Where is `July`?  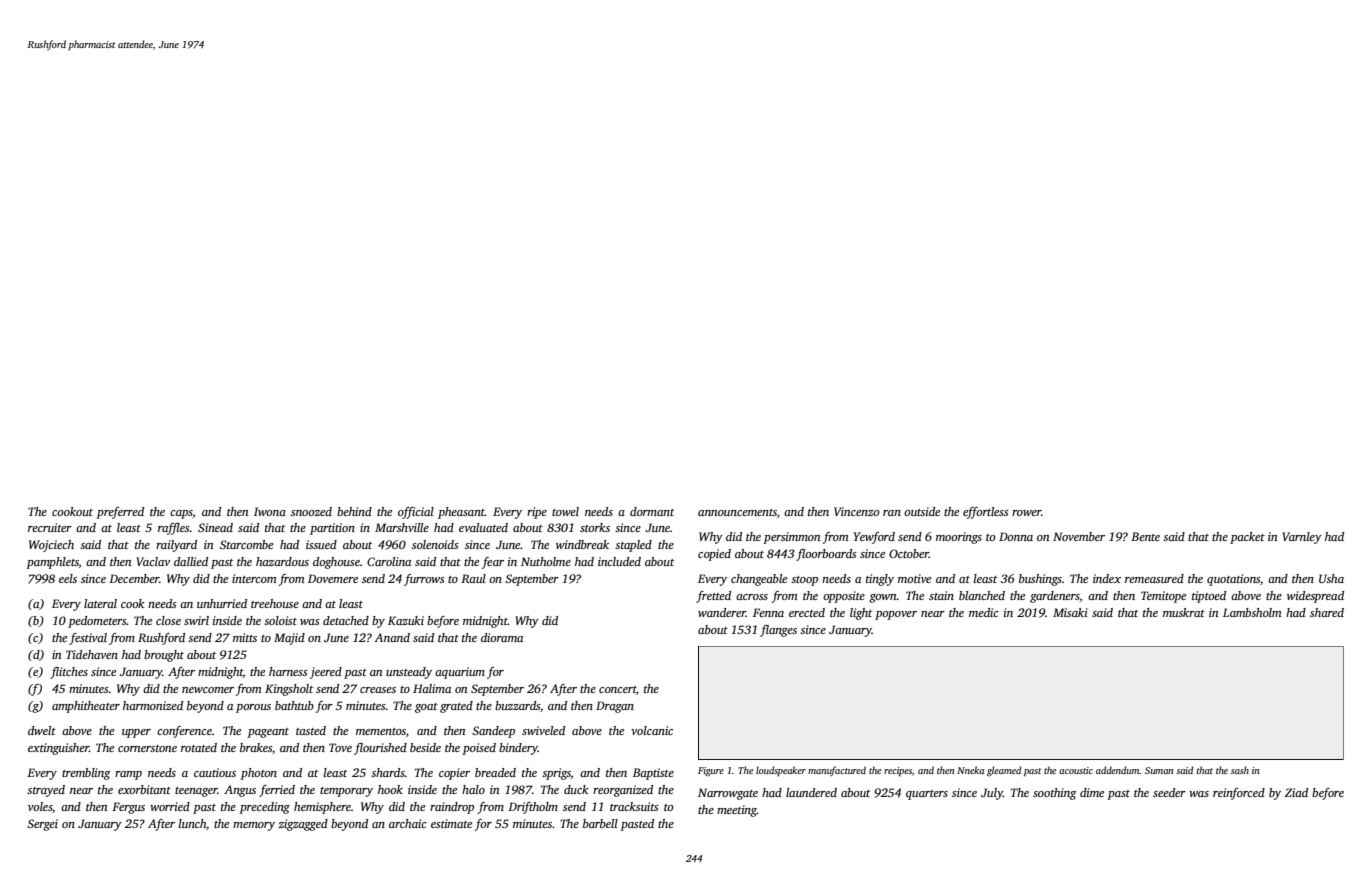
July is located at coordinates (992, 794).
